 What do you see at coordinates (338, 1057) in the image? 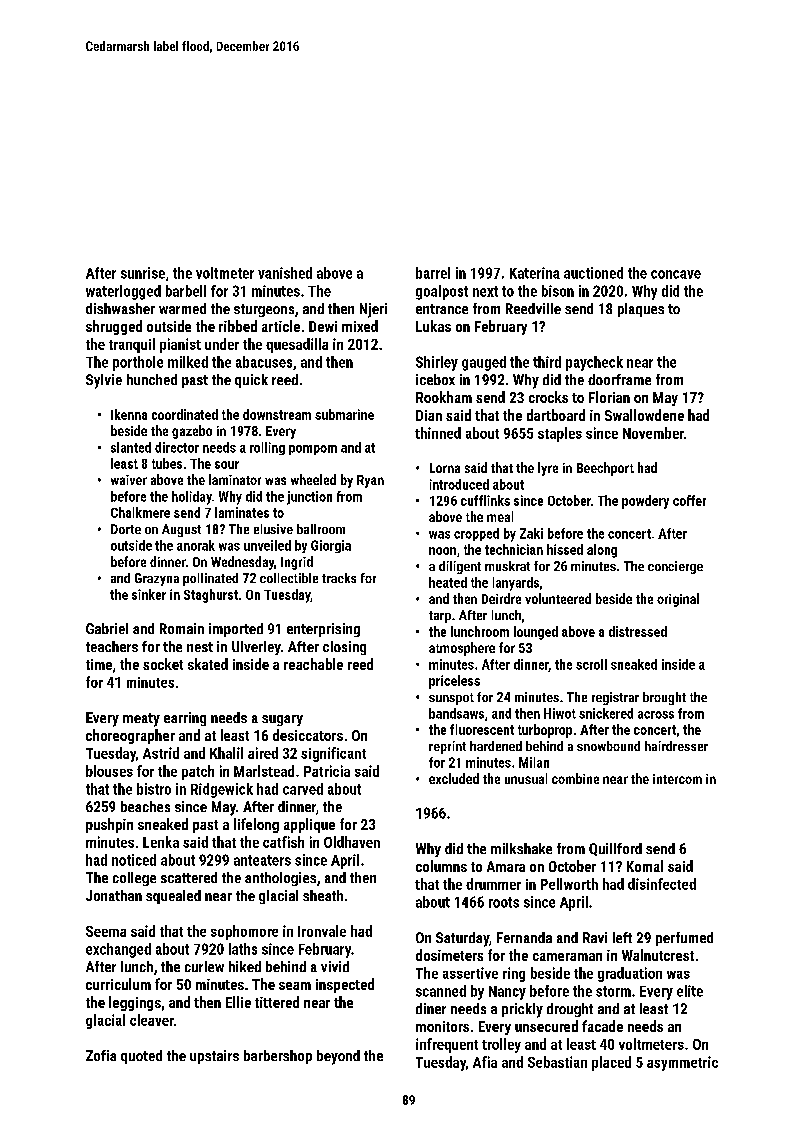
I see `beyond` at bounding box center [338, 1057].
